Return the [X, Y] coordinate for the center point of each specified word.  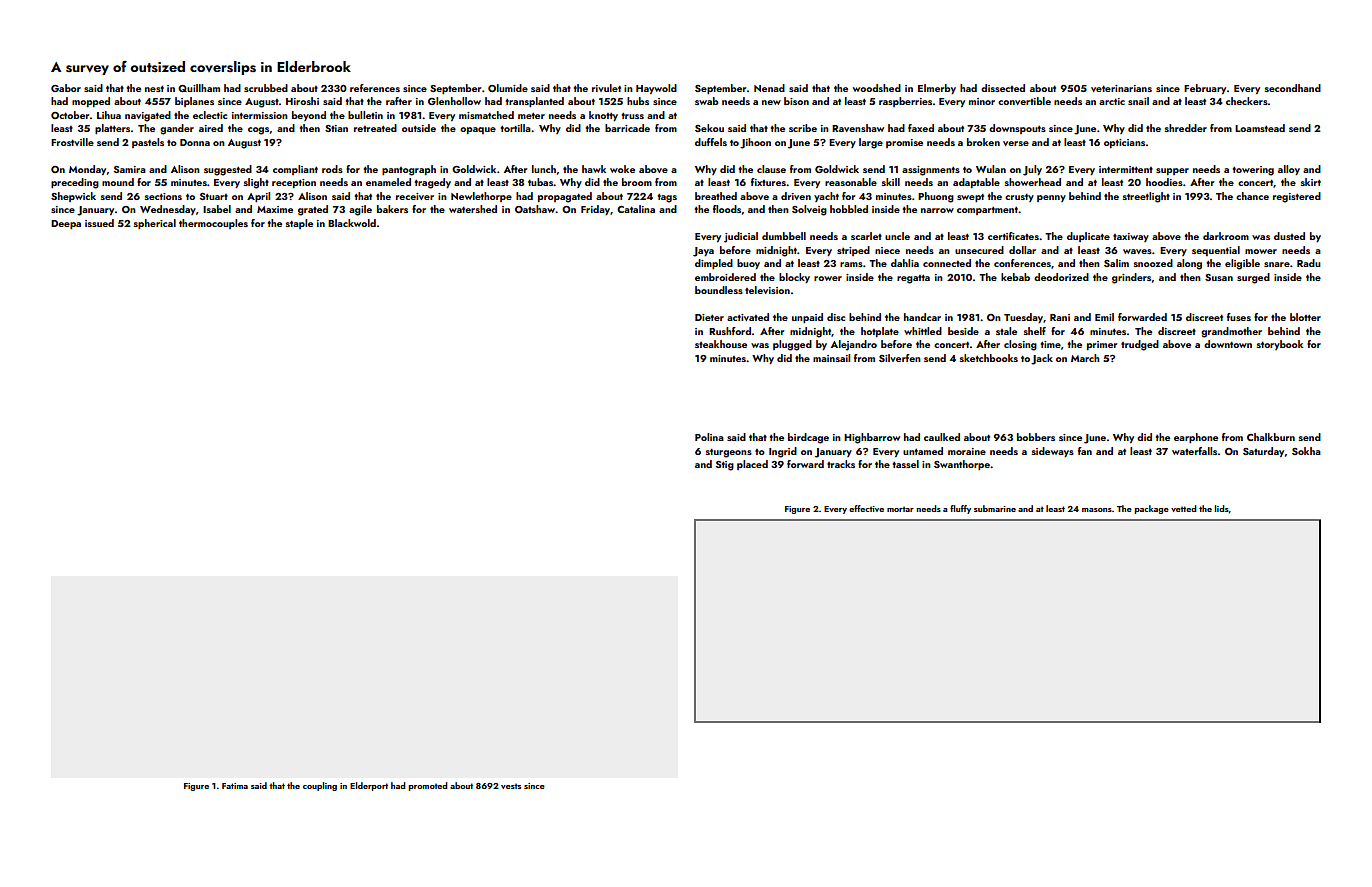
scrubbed [266, 88]
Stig [725, 466]
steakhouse [721, 344]
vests [511, 786]
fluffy [960, 509]
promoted [428, 786]
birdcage [808, 438]
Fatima [235, 786]
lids [1222, 508]
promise [904, 143]
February [1205, 89]
